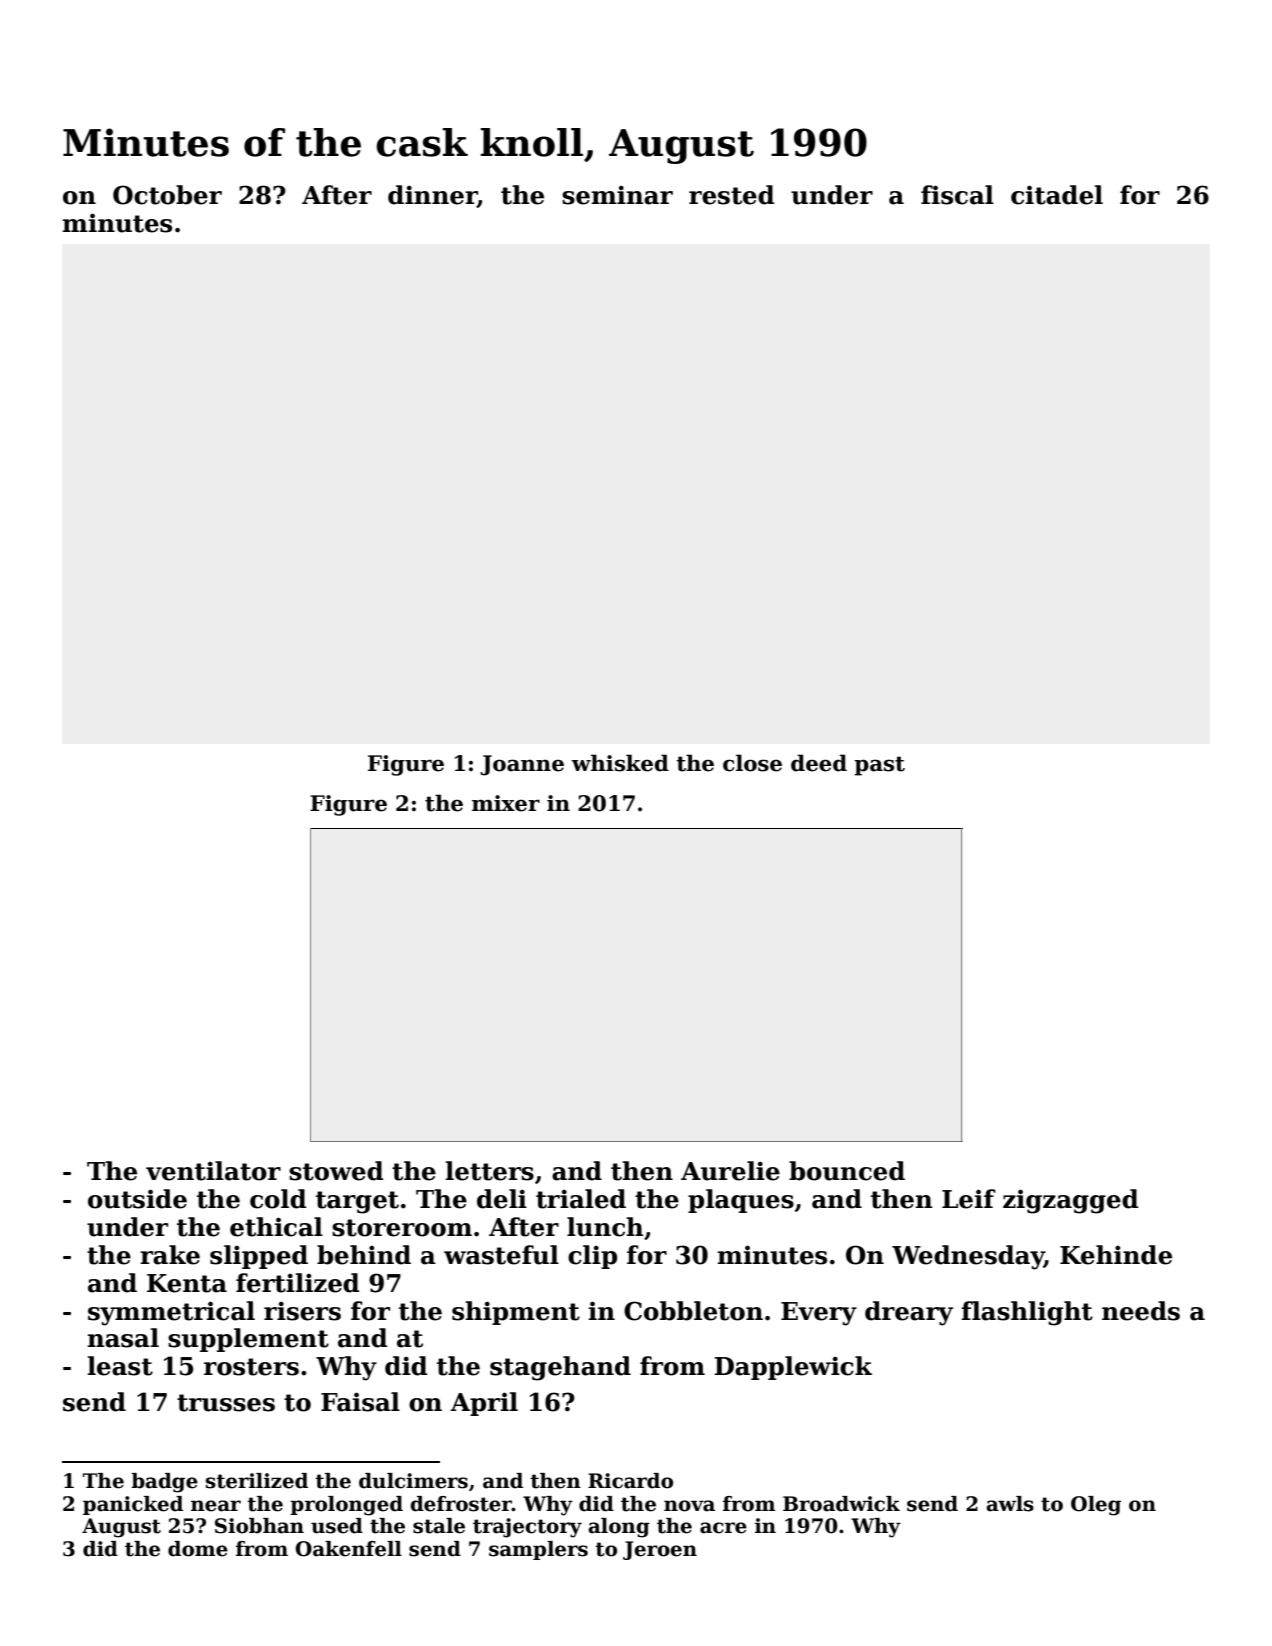 The height and width of the page is (1646, 1272). Describe the element at coordinates (617, 195) in the page. I see `seminar` at that location.
